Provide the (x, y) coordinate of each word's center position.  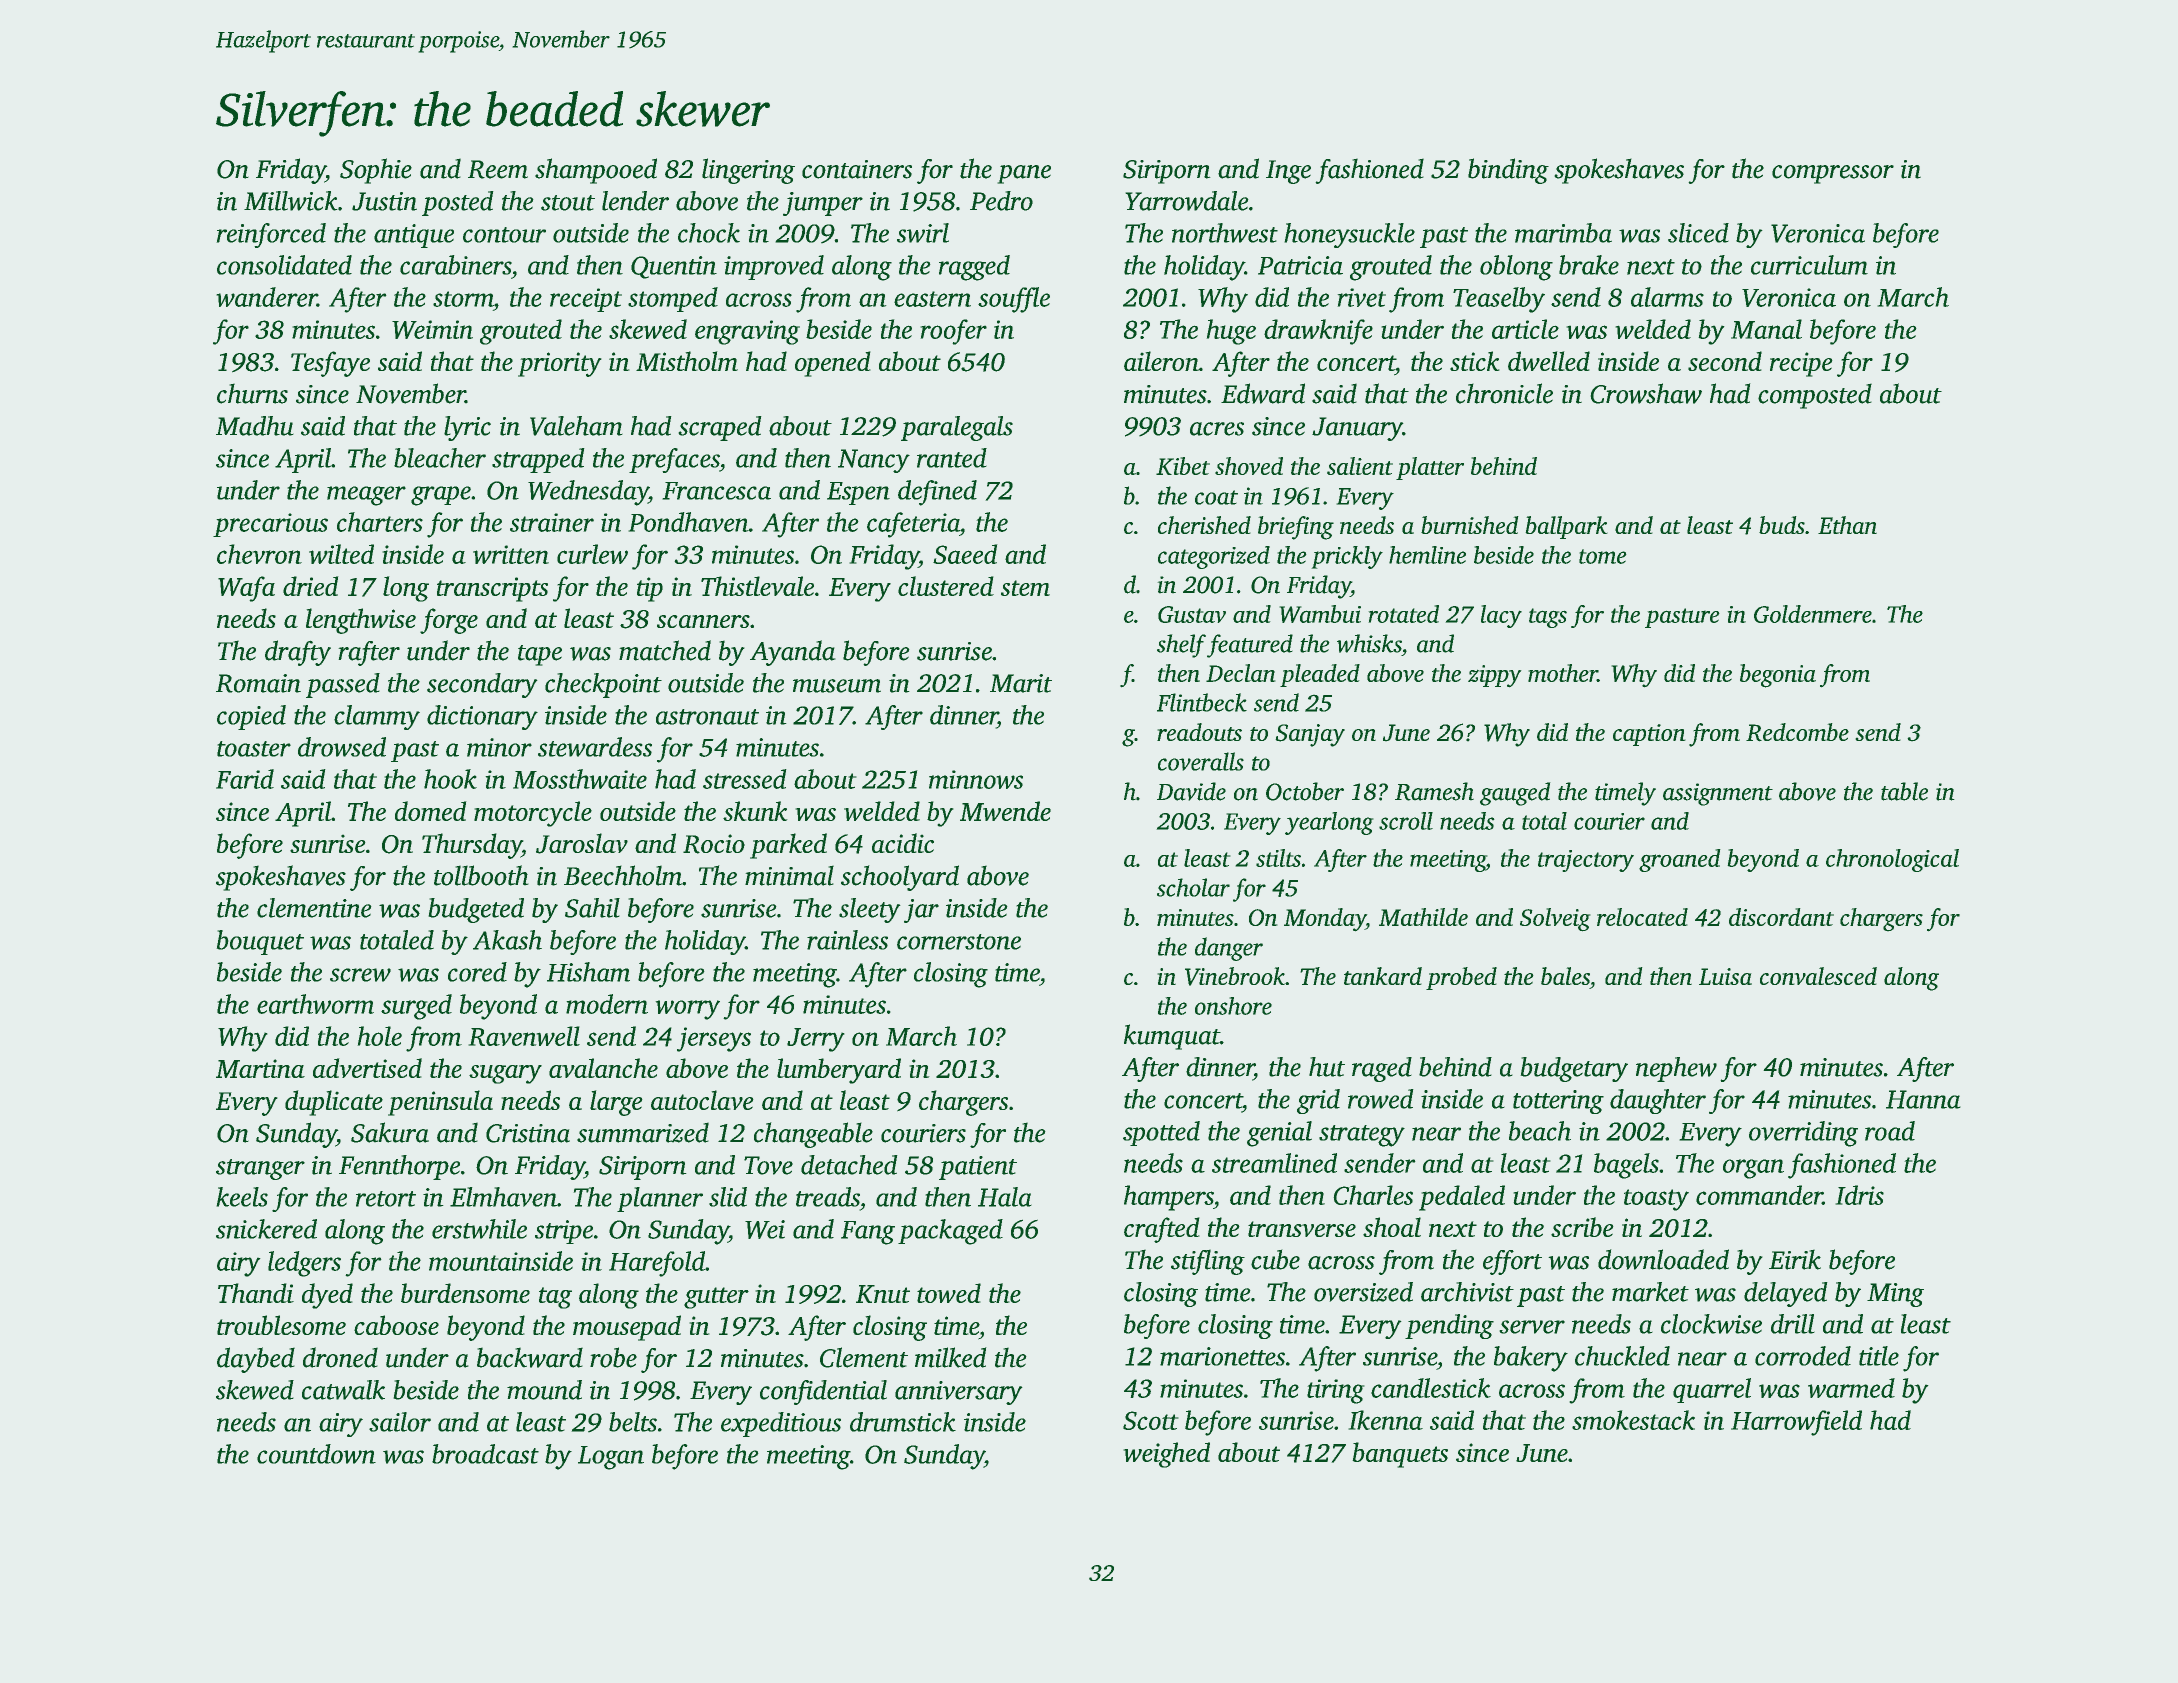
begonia (1778, 676)
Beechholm (623, 875)
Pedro (1001, 201)
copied (251, 717)
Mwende (1005, 811)
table (1904, 791)
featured (1250, 646)
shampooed (596, 171)
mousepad (627, 1328)
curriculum (1809, 265)
